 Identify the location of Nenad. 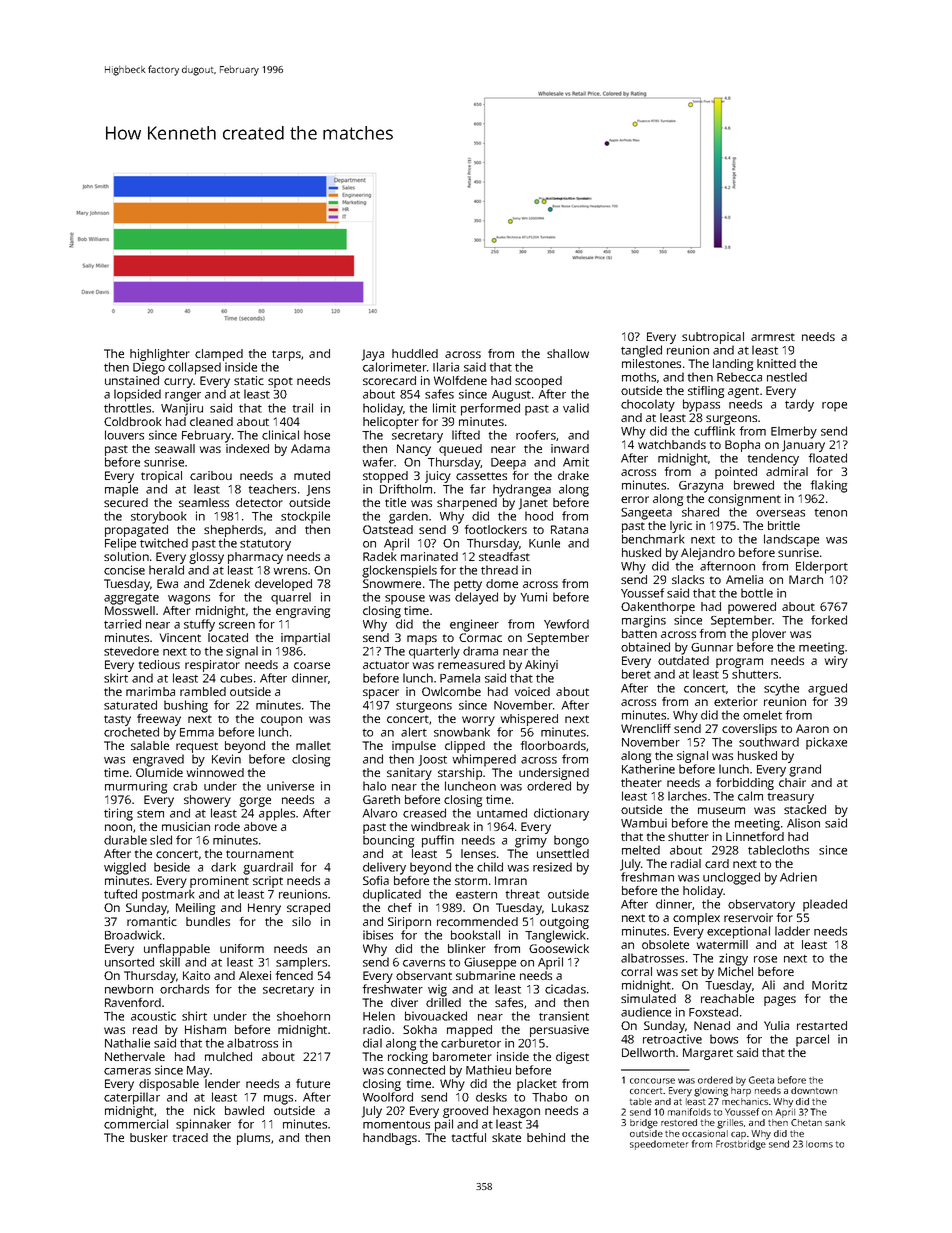
(712, 1025).
